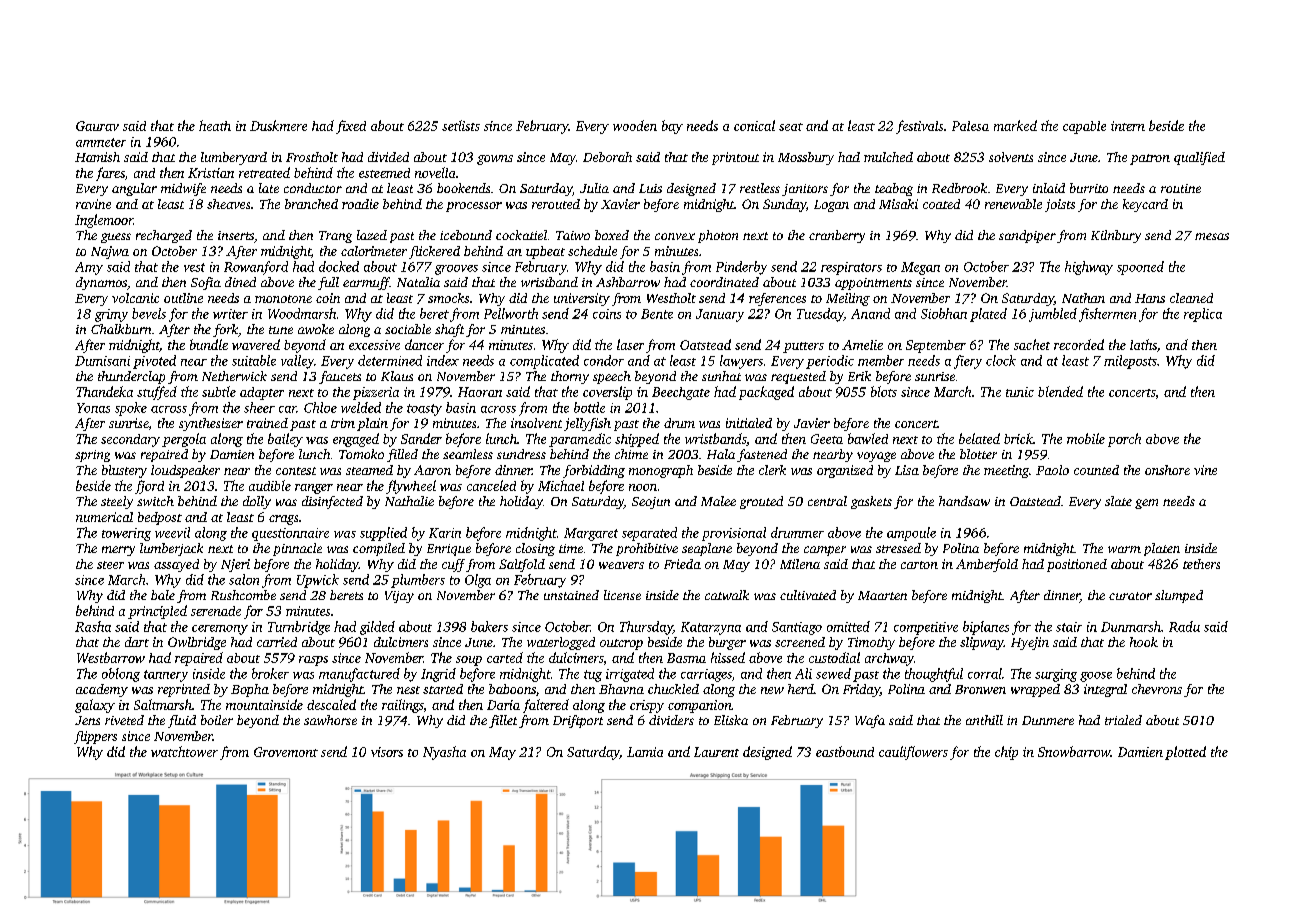 The image size is (1308, 924). Describe the element at coordinates (97, 157) in the image. I see `Hamish` at that location.
